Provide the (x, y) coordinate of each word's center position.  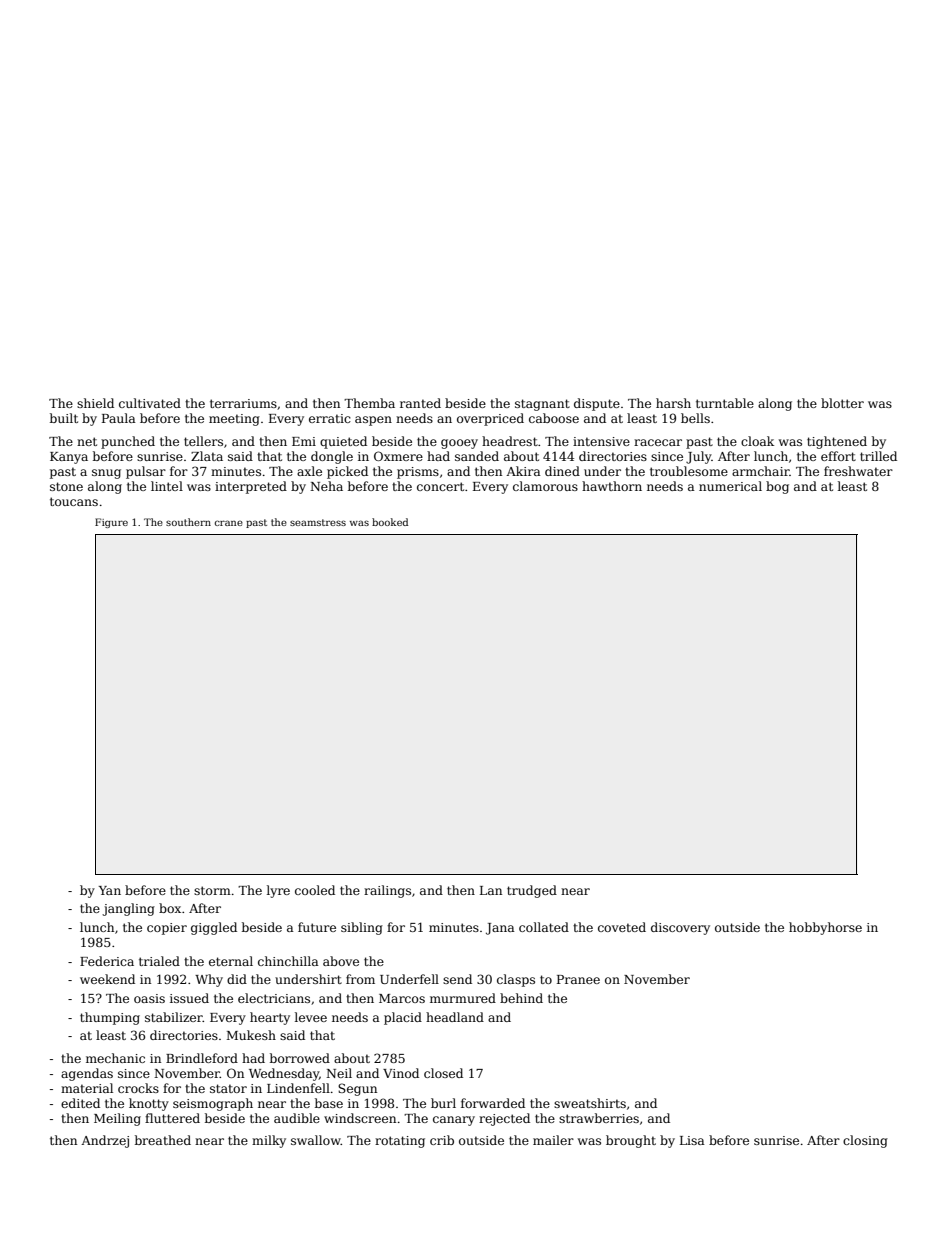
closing (865, 1141)
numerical (730, 486)
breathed (163, 1140)
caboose (554, 418)
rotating (400, 1142)
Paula (119, 418)
